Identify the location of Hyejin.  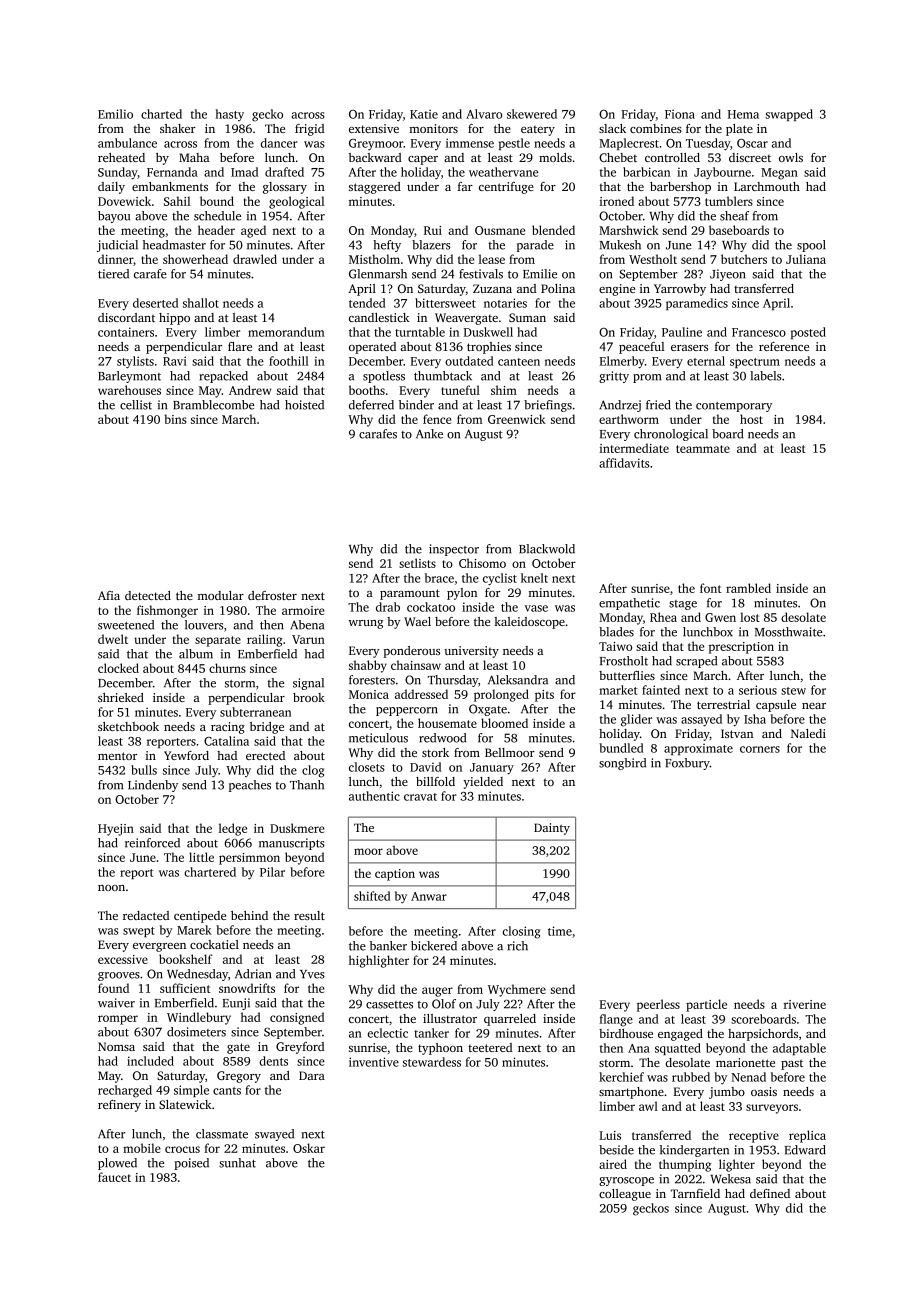
(116, 830).
